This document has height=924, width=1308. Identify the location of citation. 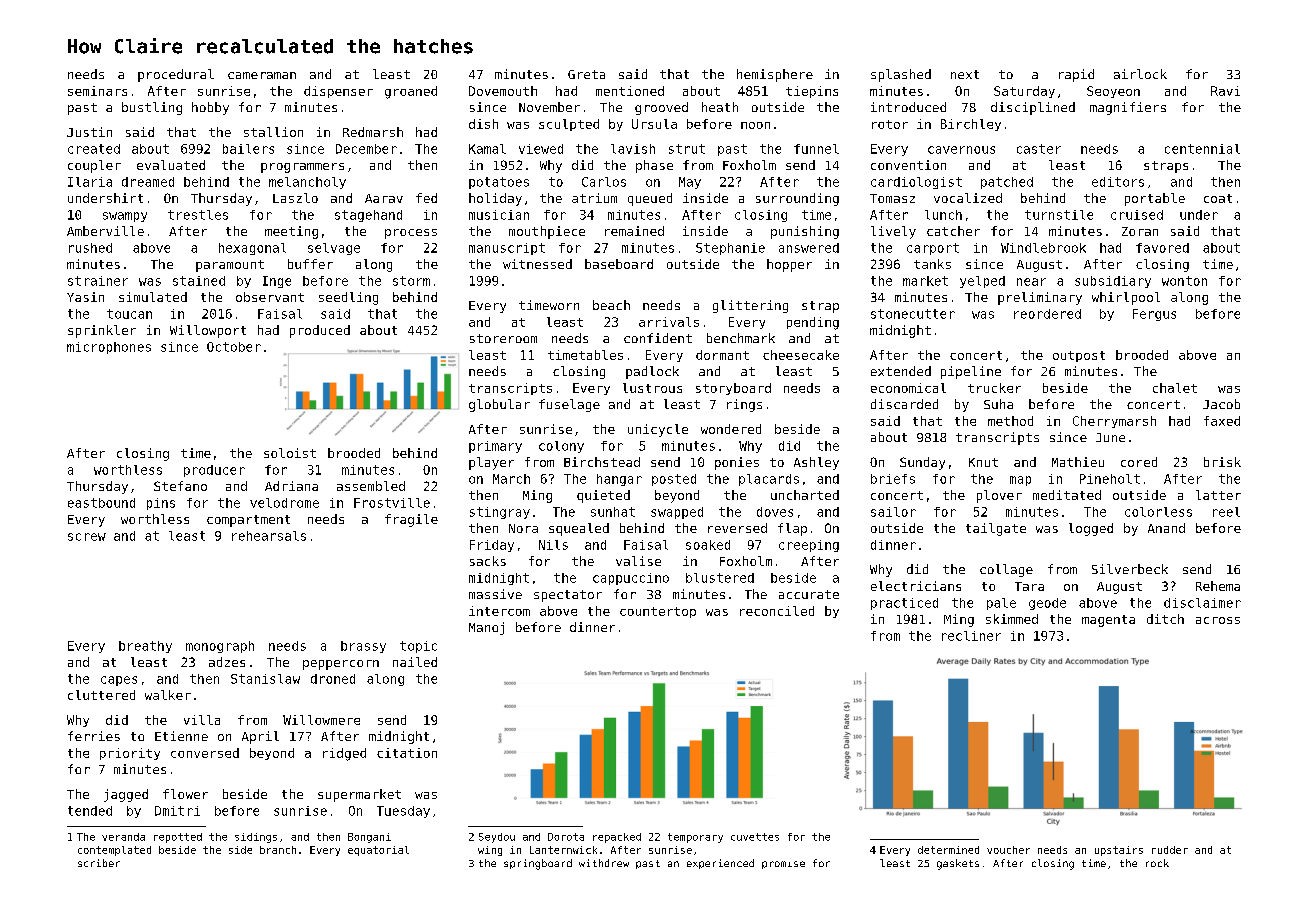
(407, 753).
